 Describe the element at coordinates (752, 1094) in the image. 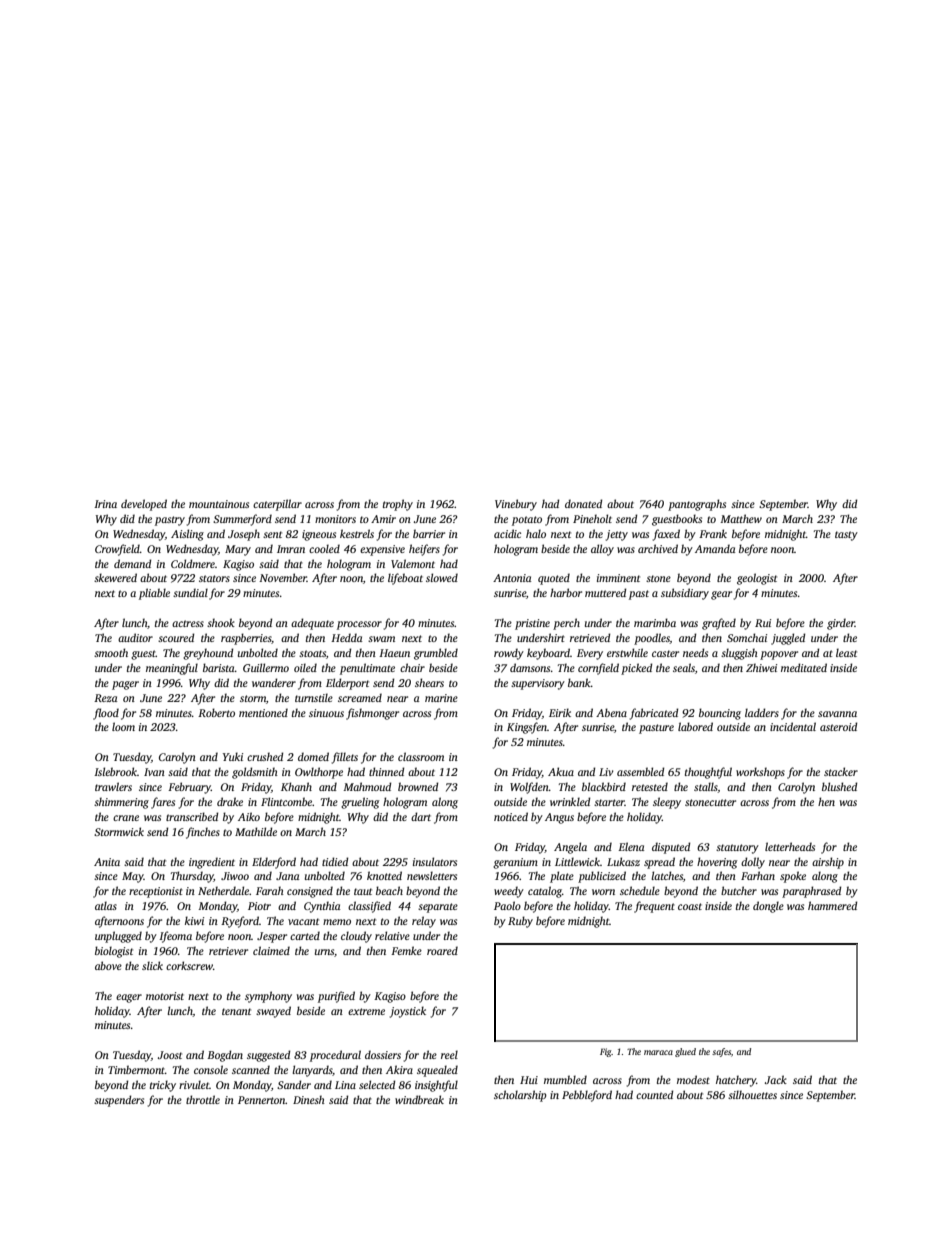

I see `silhouettes` at that location.
